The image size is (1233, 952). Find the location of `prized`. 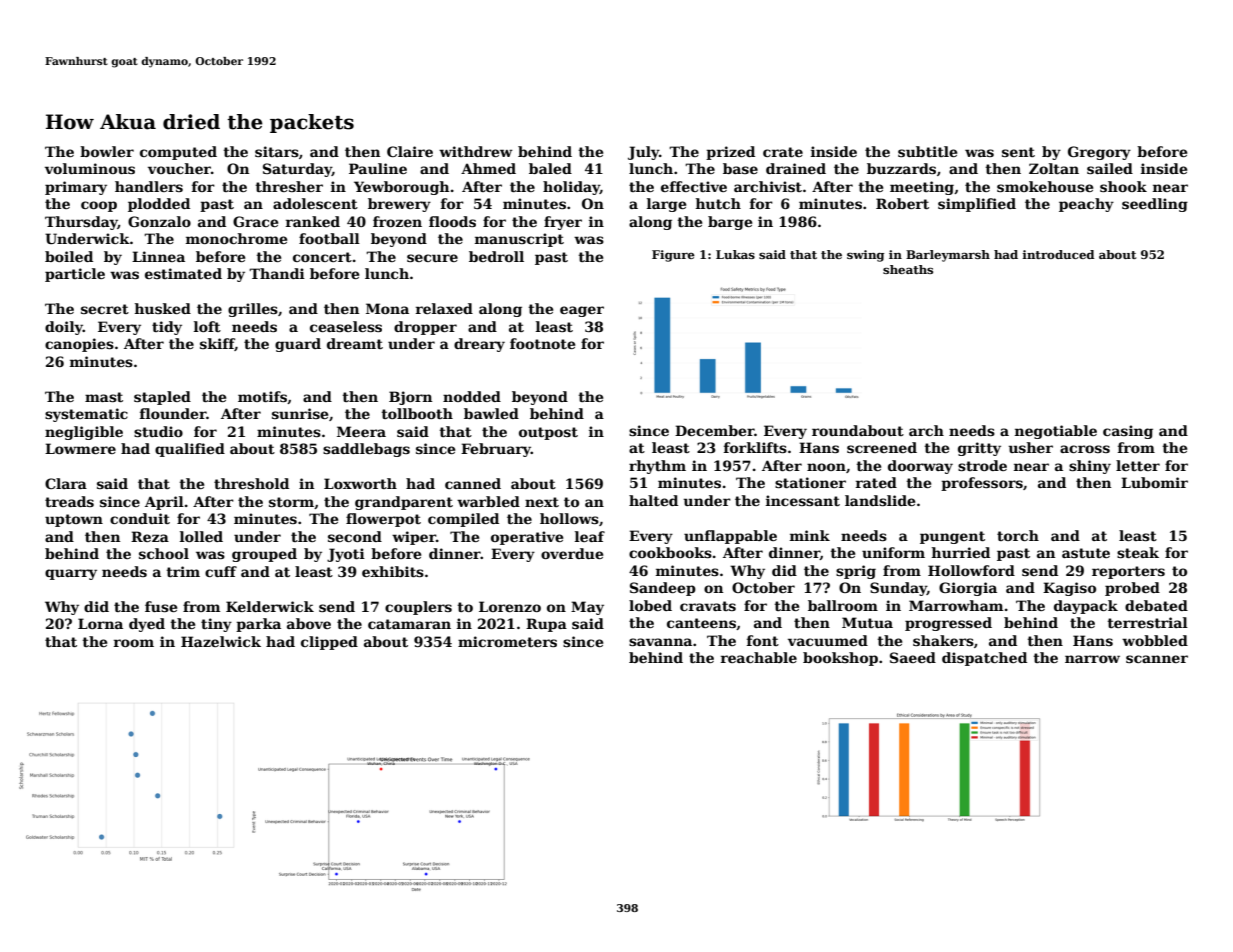

prized is located at coordinates (730, 153).
